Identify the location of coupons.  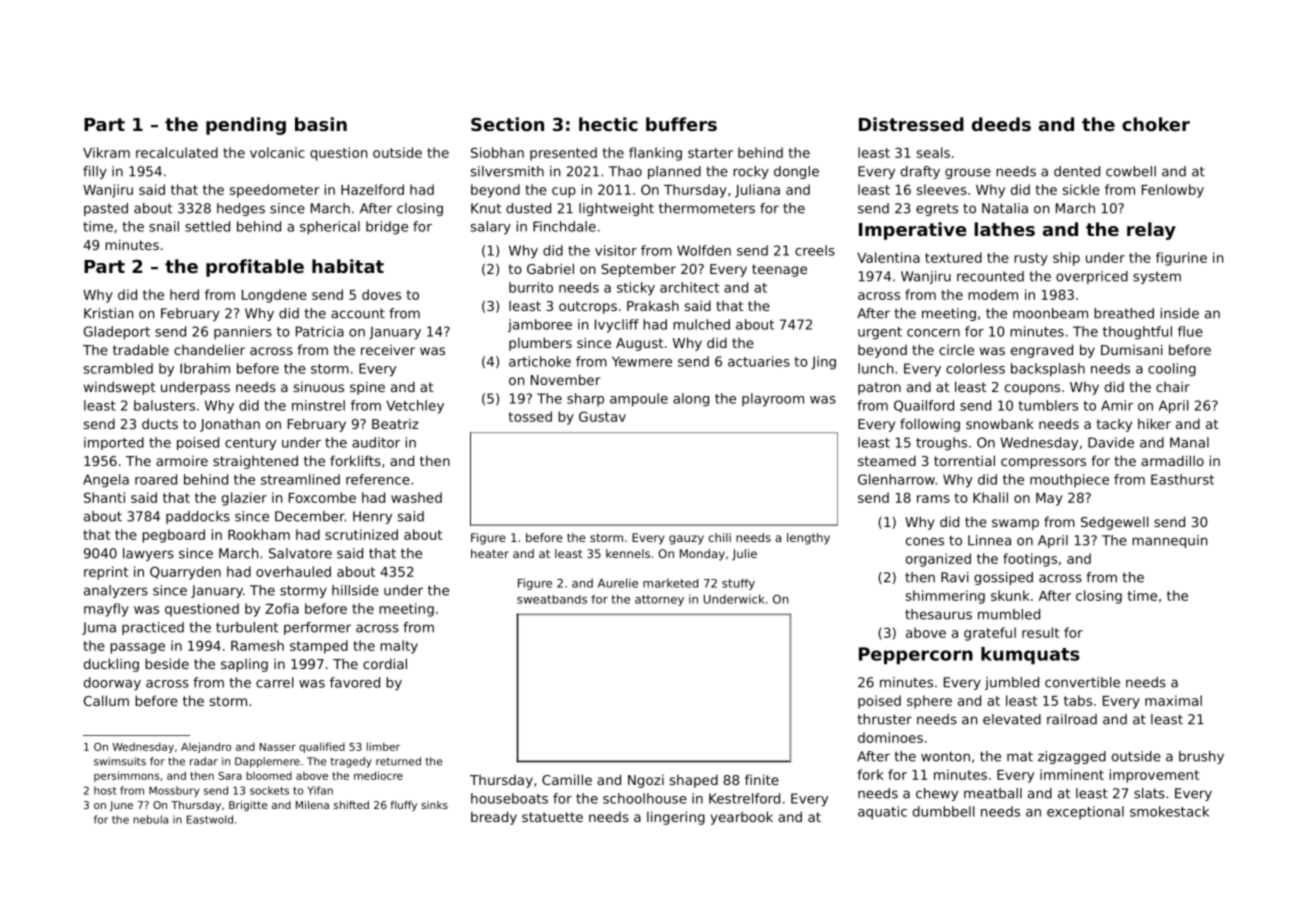
(1032, 389).
